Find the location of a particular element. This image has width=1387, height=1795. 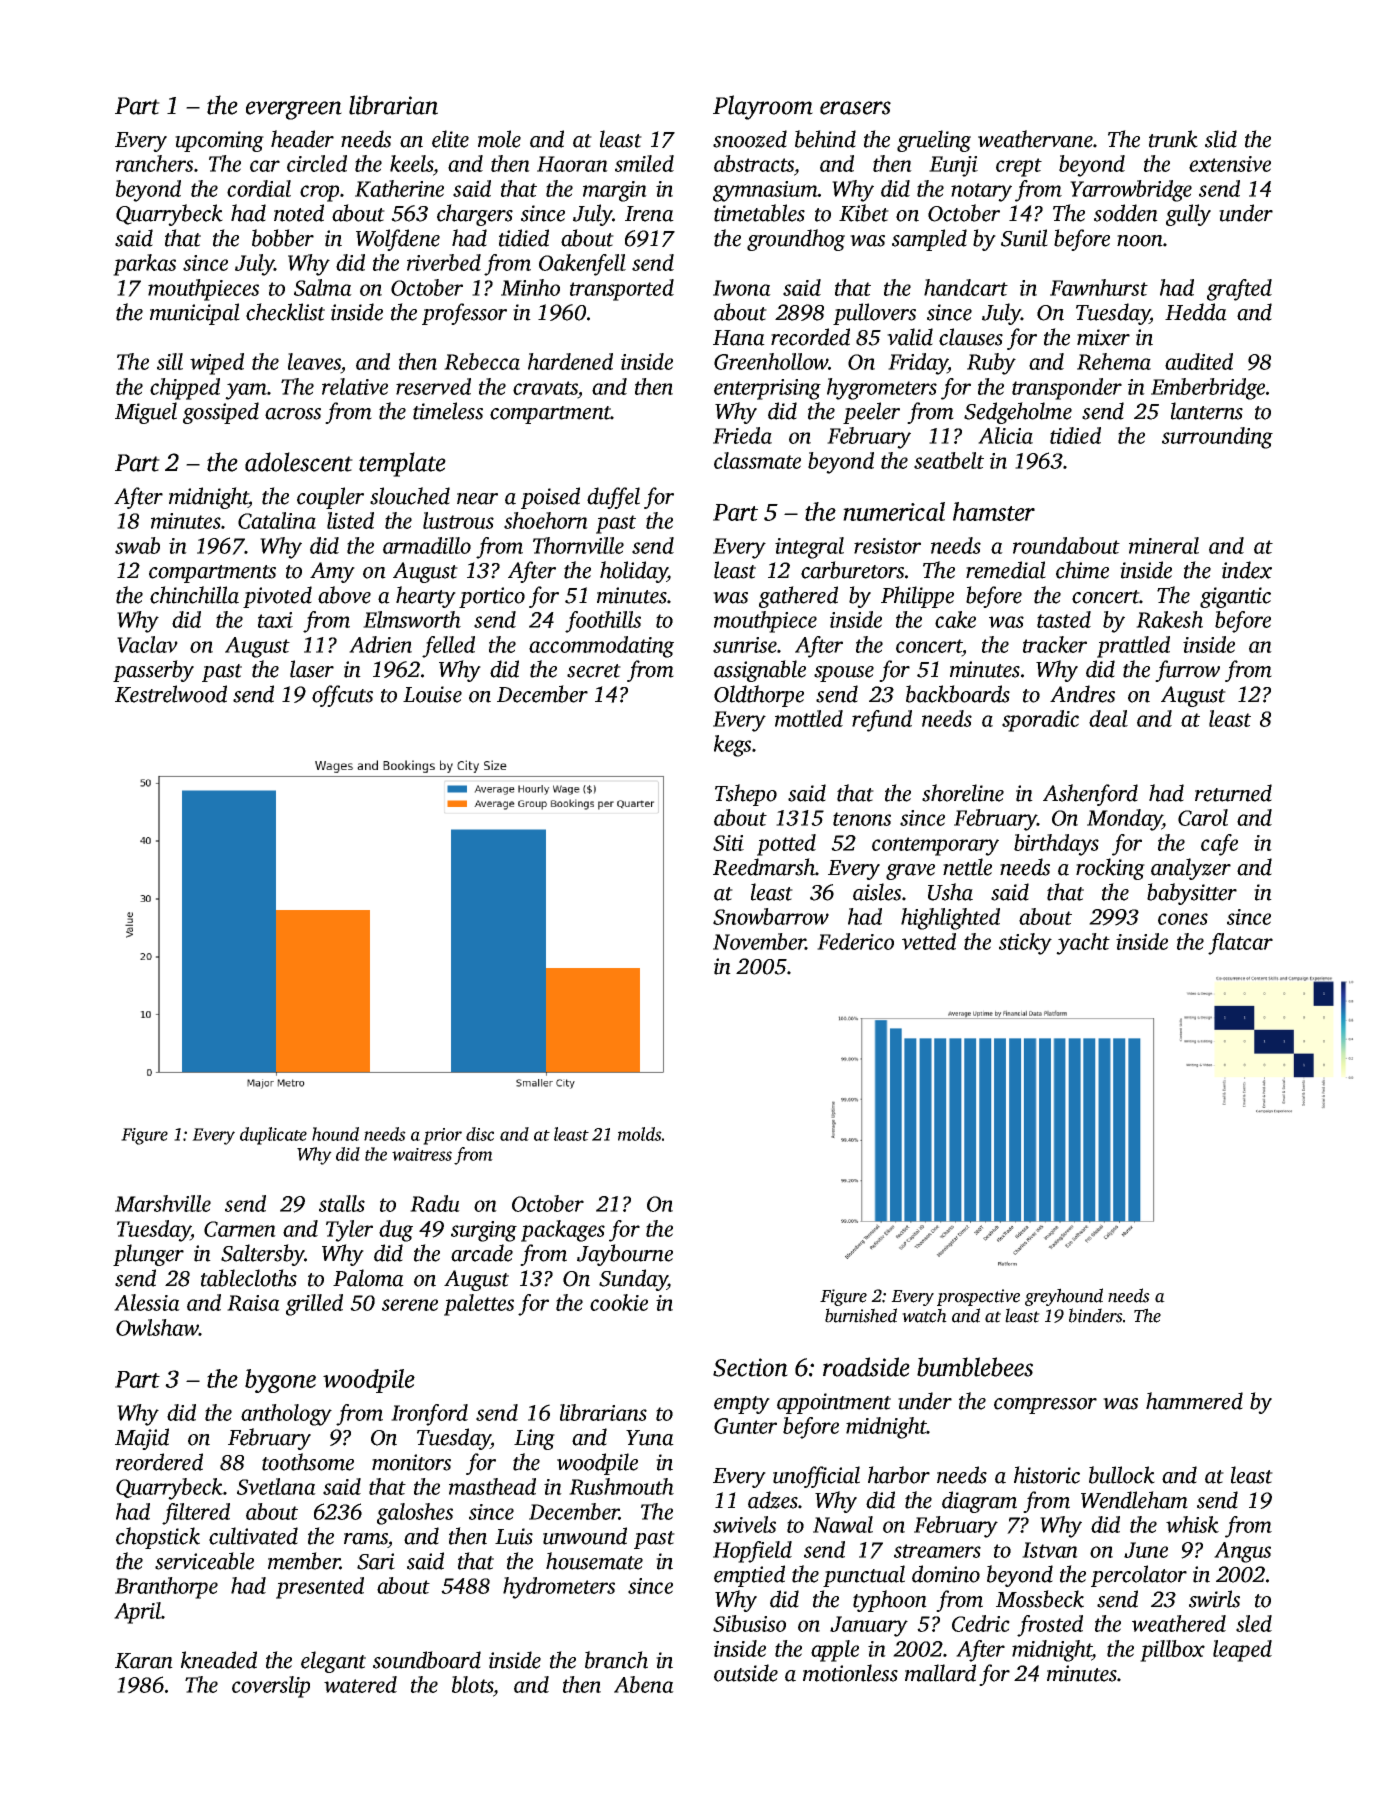

felled is located at coordinates (448, 647).
